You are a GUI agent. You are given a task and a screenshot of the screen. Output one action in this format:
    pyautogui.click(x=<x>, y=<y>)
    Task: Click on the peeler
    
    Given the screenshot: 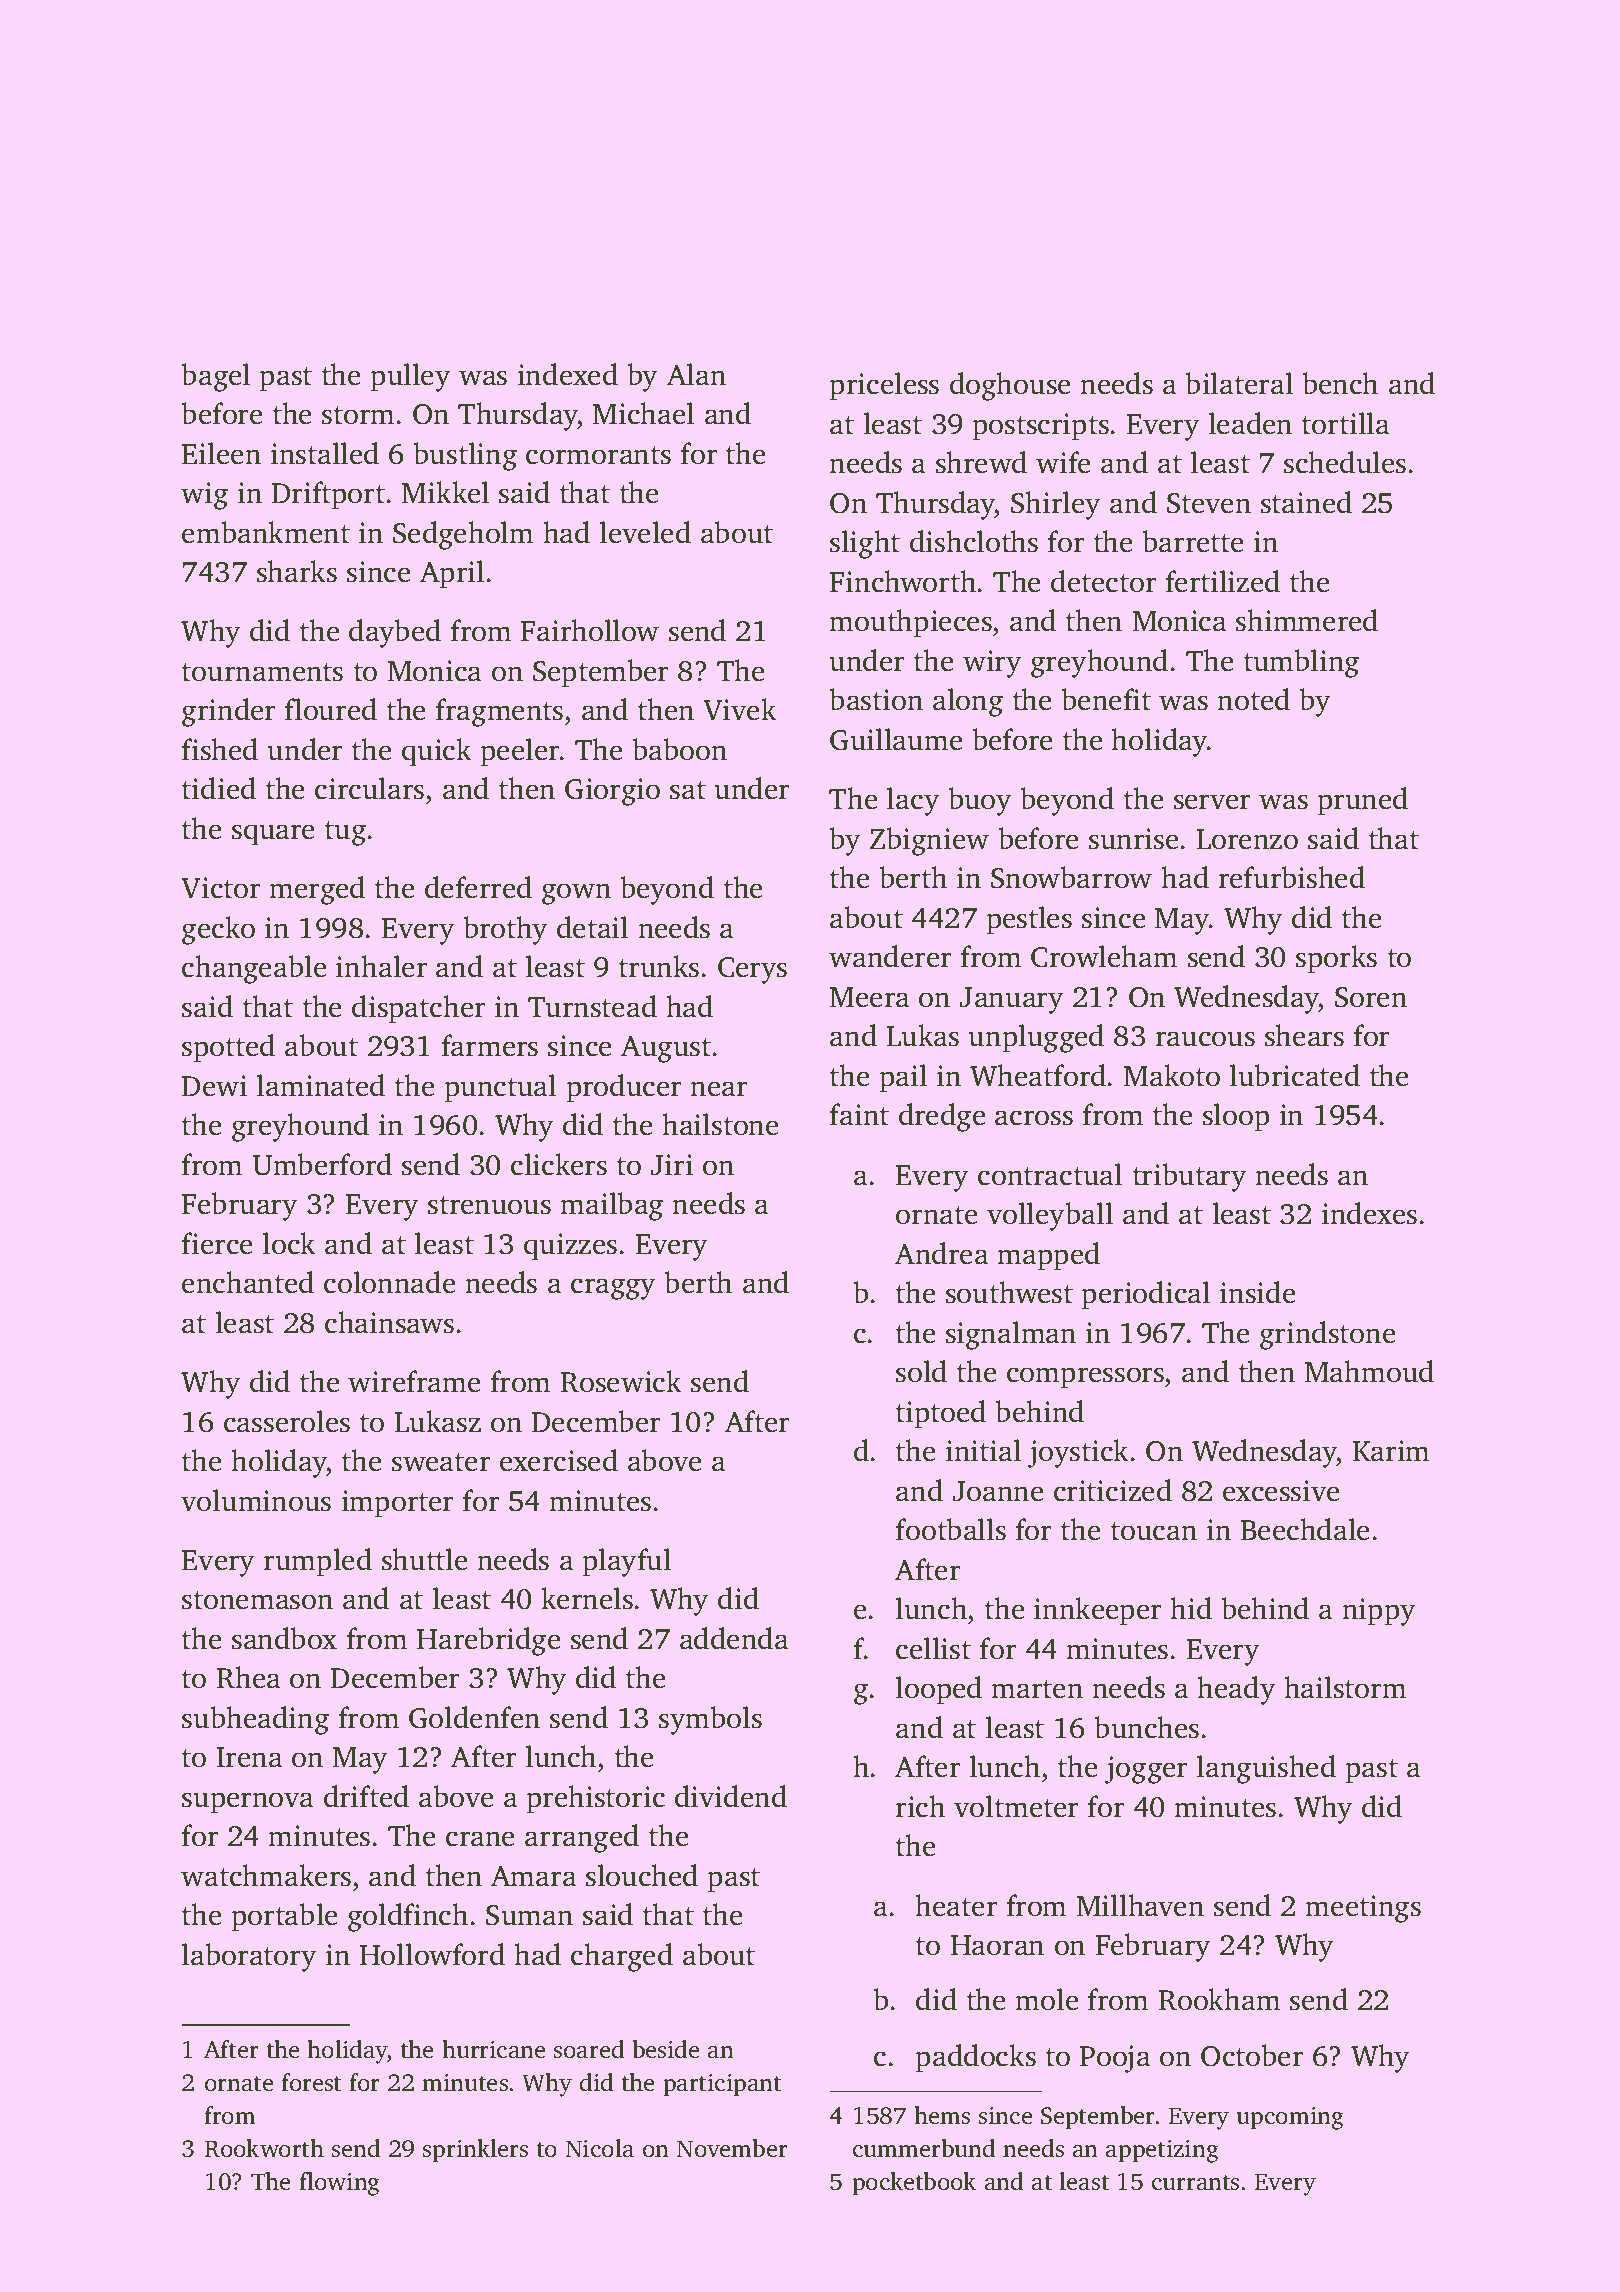 What is the action you would take?
    pyautogui.click(x=519, y=752)
